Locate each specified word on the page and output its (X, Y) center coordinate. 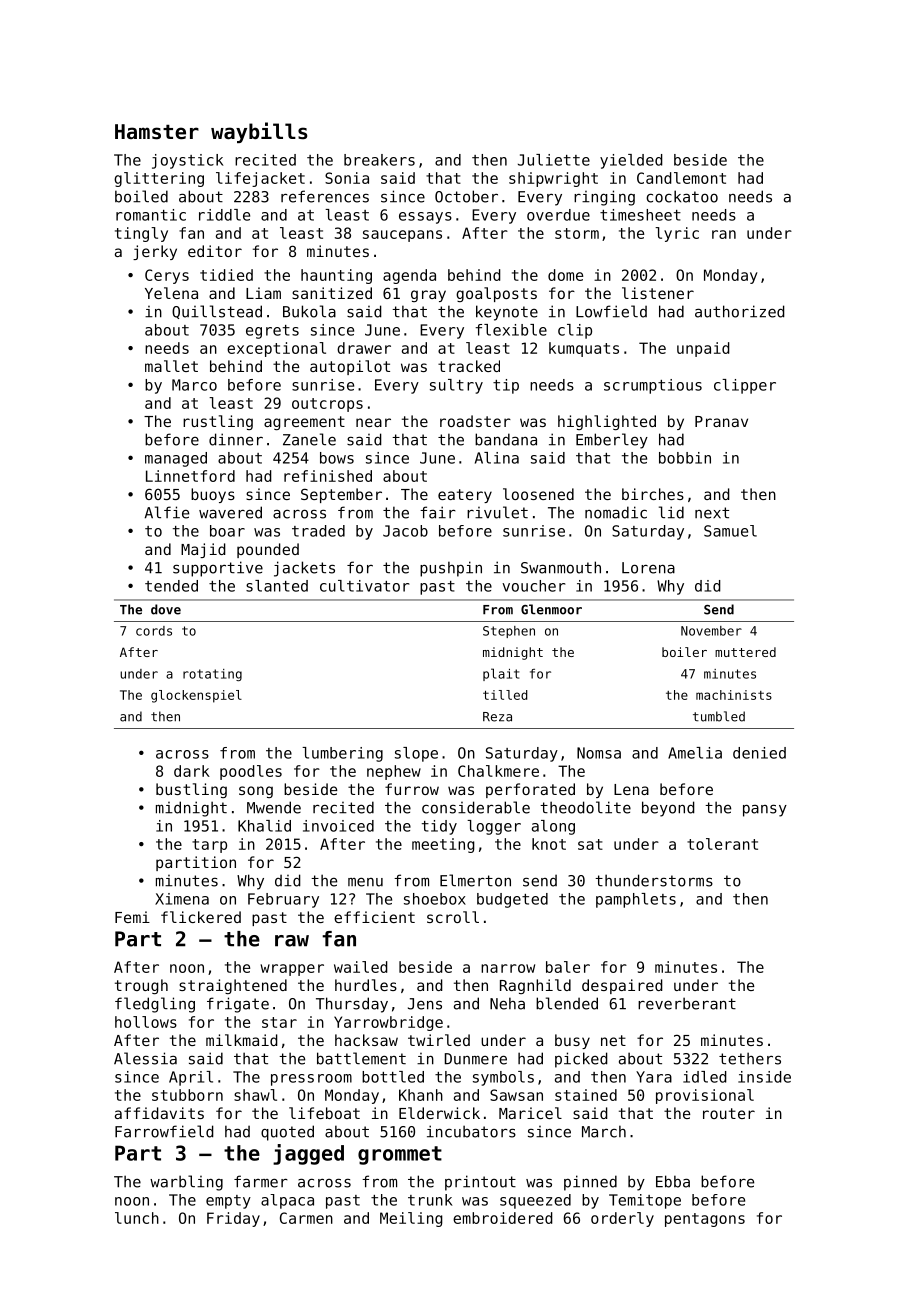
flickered (201, 917)
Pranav (721, 421)
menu (365, 882)
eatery (465, 496)
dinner (236, 439)
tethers (750, 1058)
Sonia (347, 178)
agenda (409, 276)
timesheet (640, 215)
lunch (137, 1218)
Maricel (530, 1113)
